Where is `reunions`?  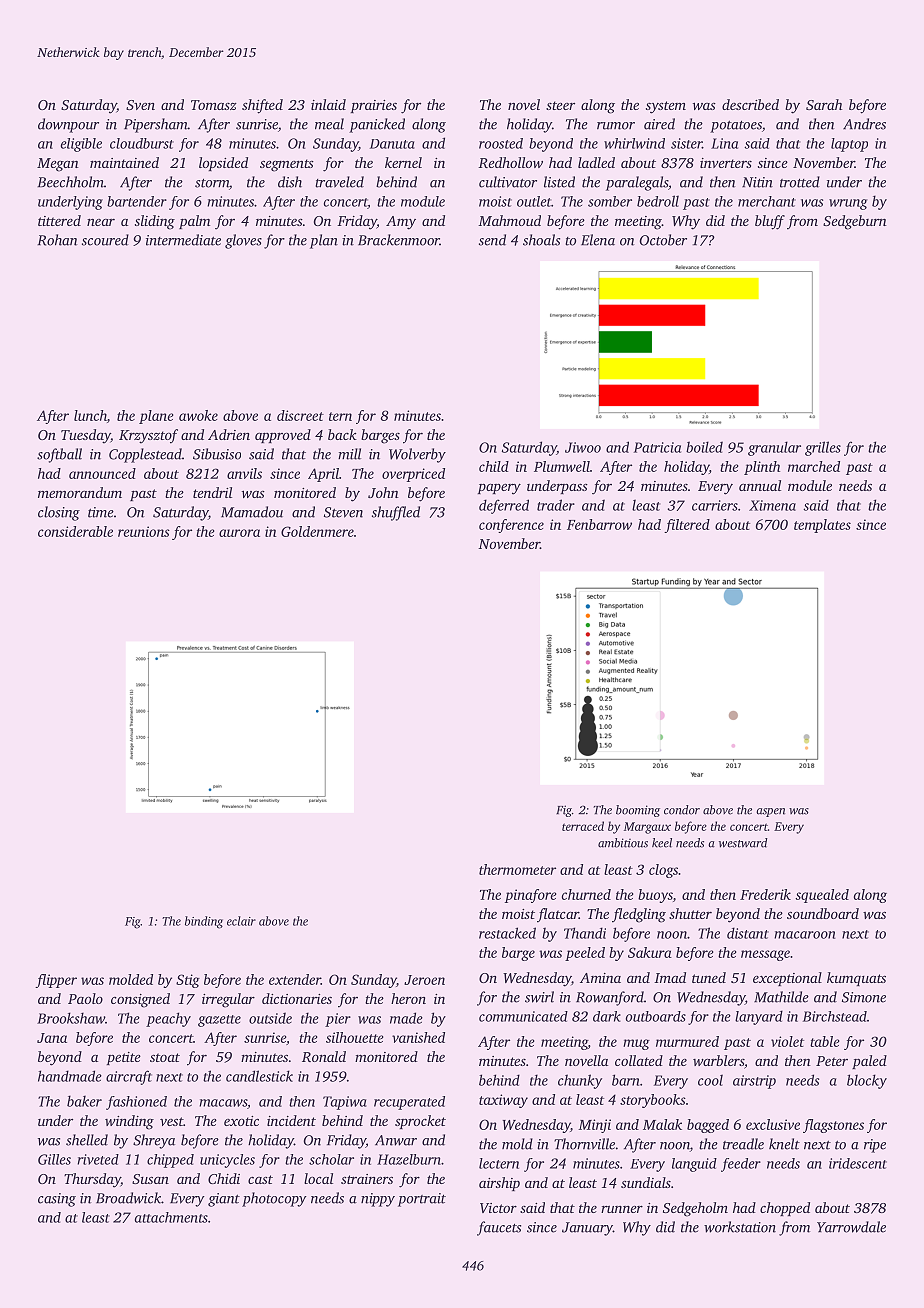 reunions is located at coordinates (144, 531).
